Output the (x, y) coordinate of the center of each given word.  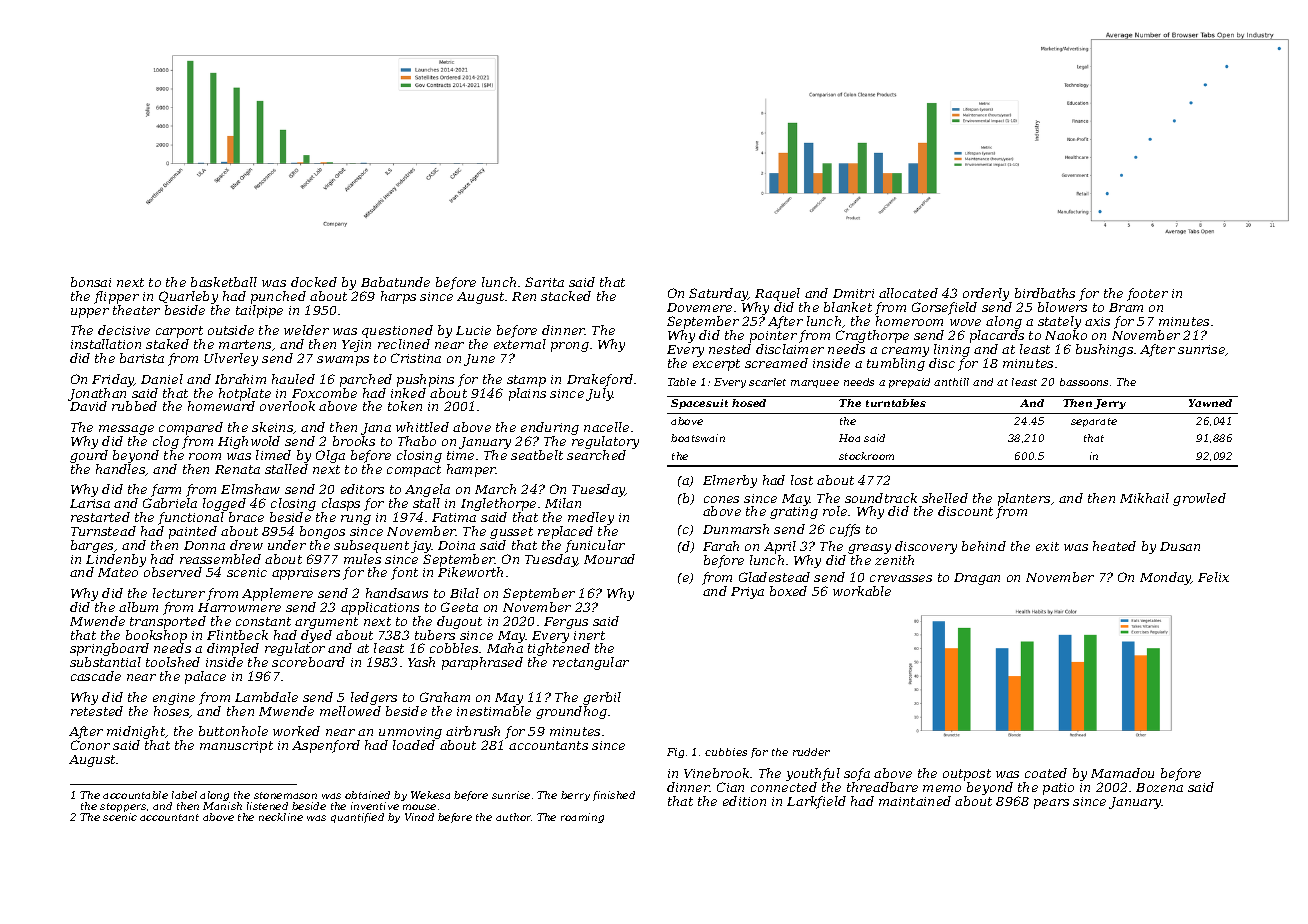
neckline (281, 817)
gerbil (602, 698)
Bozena (1159, 787)
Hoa (849, 438)
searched (596, 455)
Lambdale (266, 697)
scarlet (767, 382)
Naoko (1066, 335)
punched (278, 297)
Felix (1213, 577)
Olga (330, 456)
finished (614, 796)
